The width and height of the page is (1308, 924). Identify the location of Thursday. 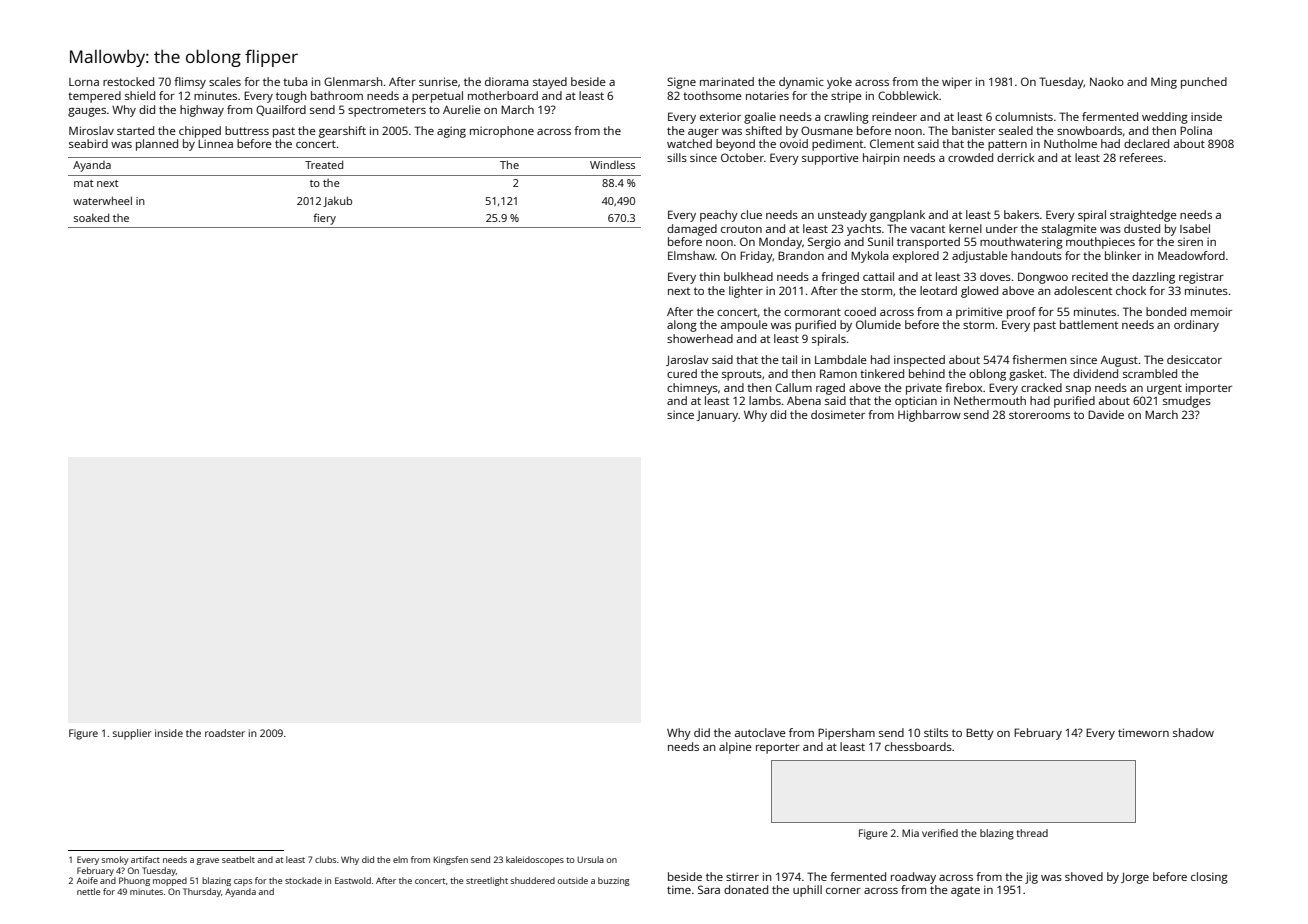
(202, 892).
